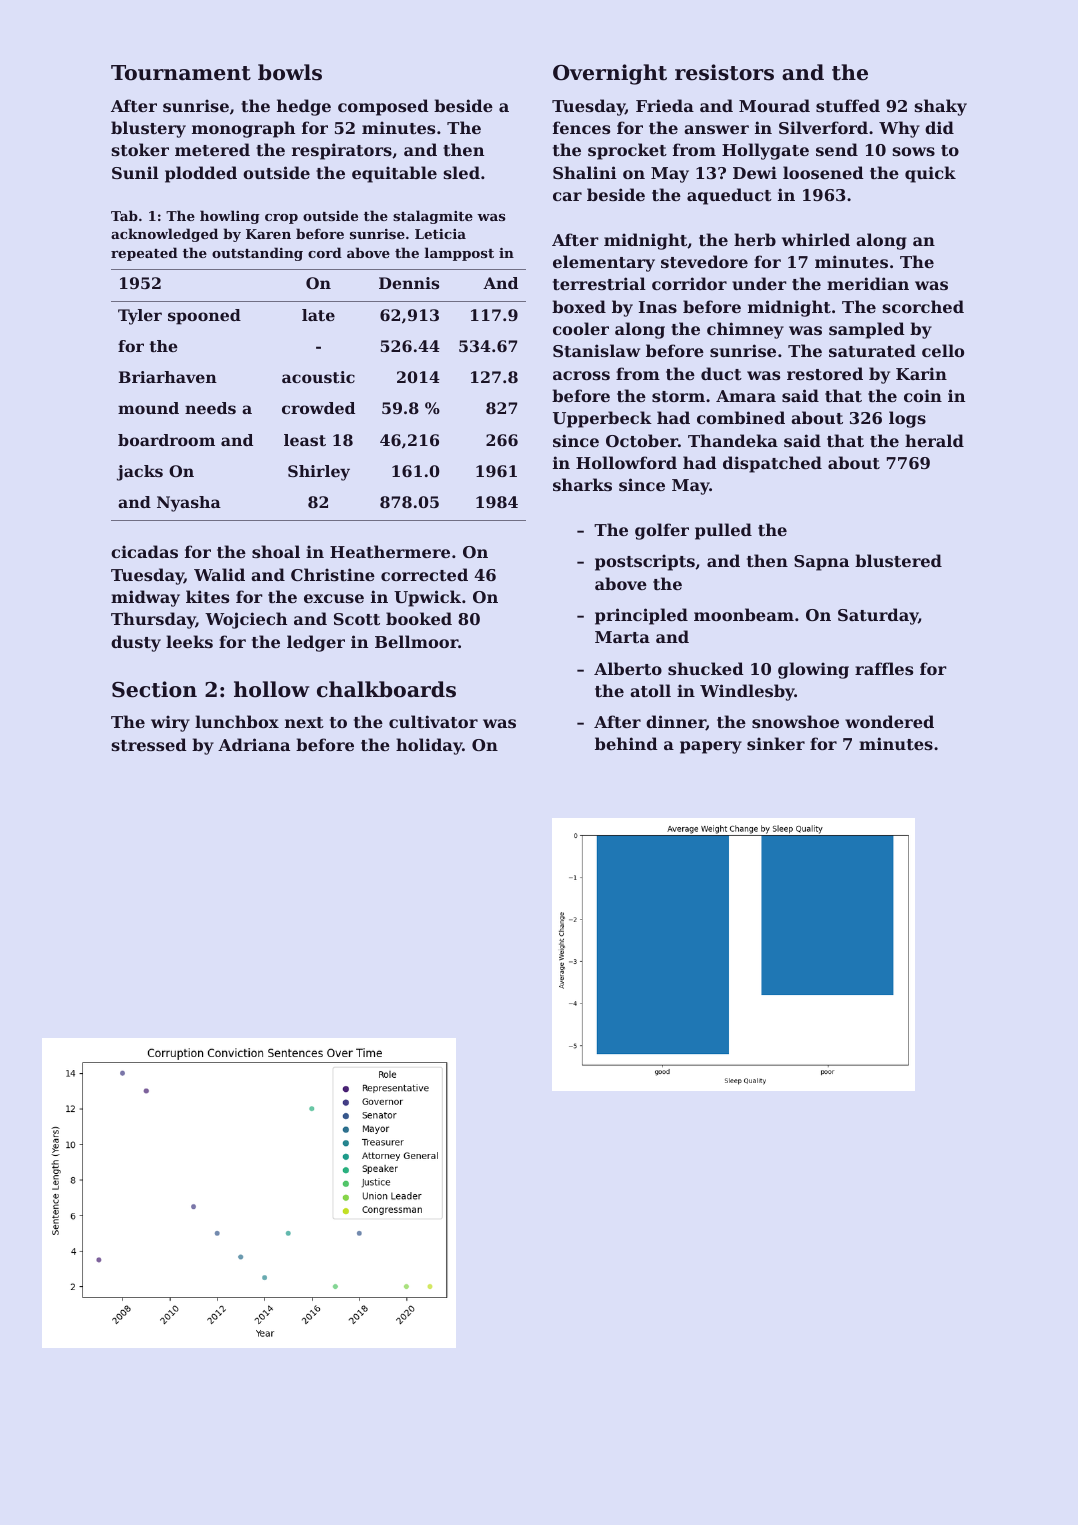 The width and height of the image is (1078, 1525). What do you see at coordinates (941, 107) in the image?
I see `shaky` at bounding box center [941, 107].
